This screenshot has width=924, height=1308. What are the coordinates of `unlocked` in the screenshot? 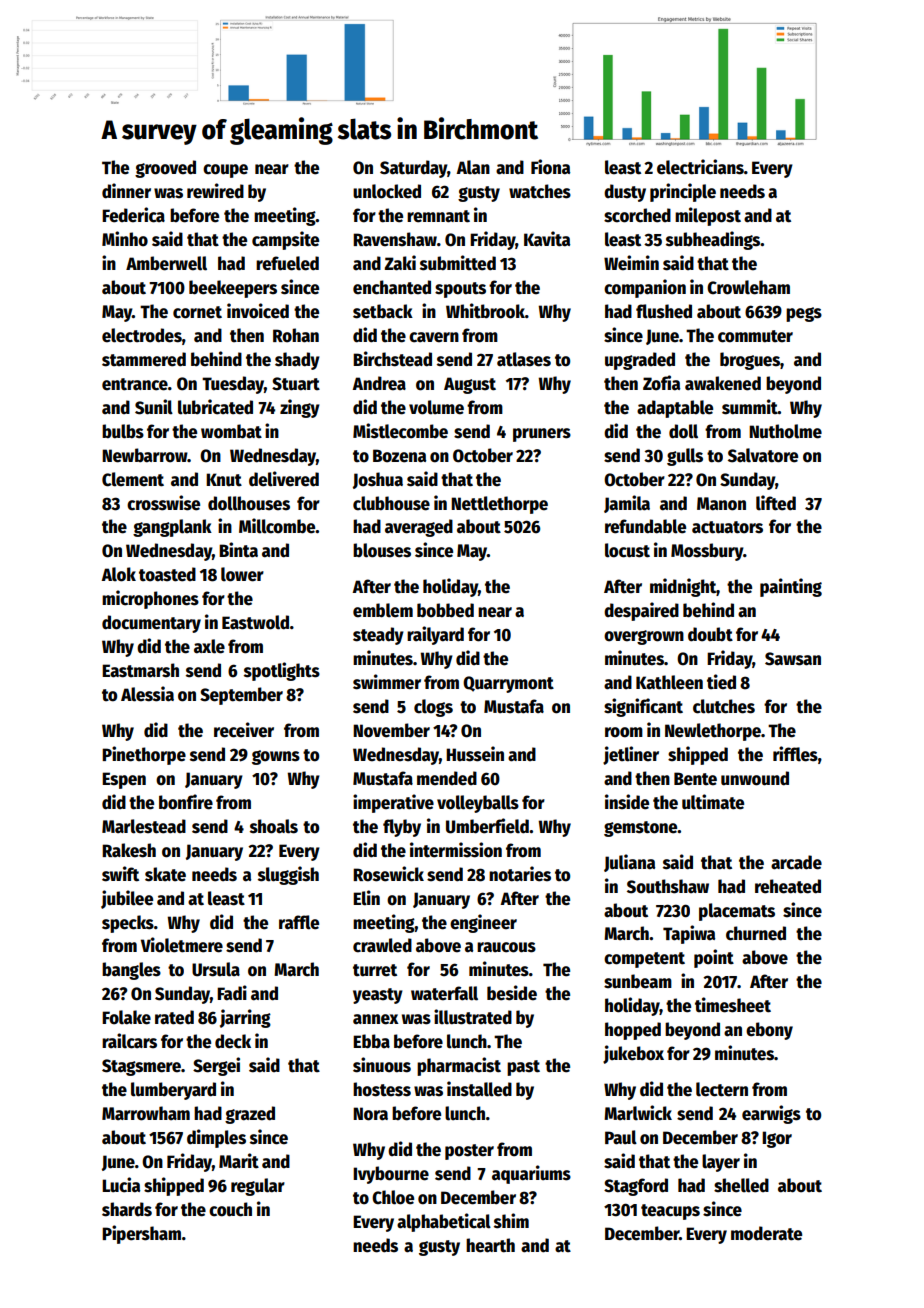 It's located at (387, 191).
